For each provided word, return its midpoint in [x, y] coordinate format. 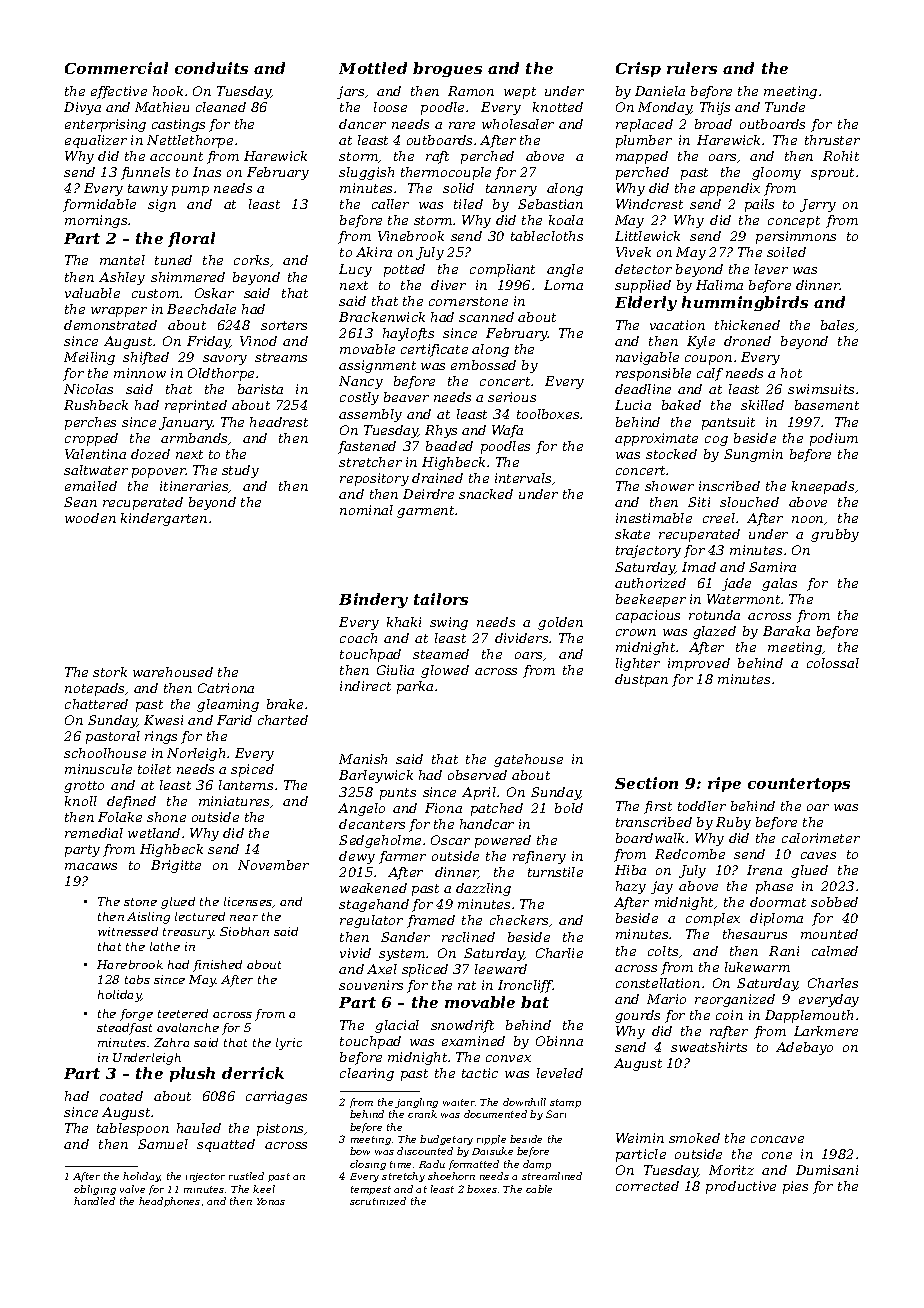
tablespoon [133, 1129]
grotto [84, 787]
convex [508, 1058]
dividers [521, 638]
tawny [148, 190]
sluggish [366, 173]
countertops [799, 785]
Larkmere [826, 1031]
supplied [643, 286]
